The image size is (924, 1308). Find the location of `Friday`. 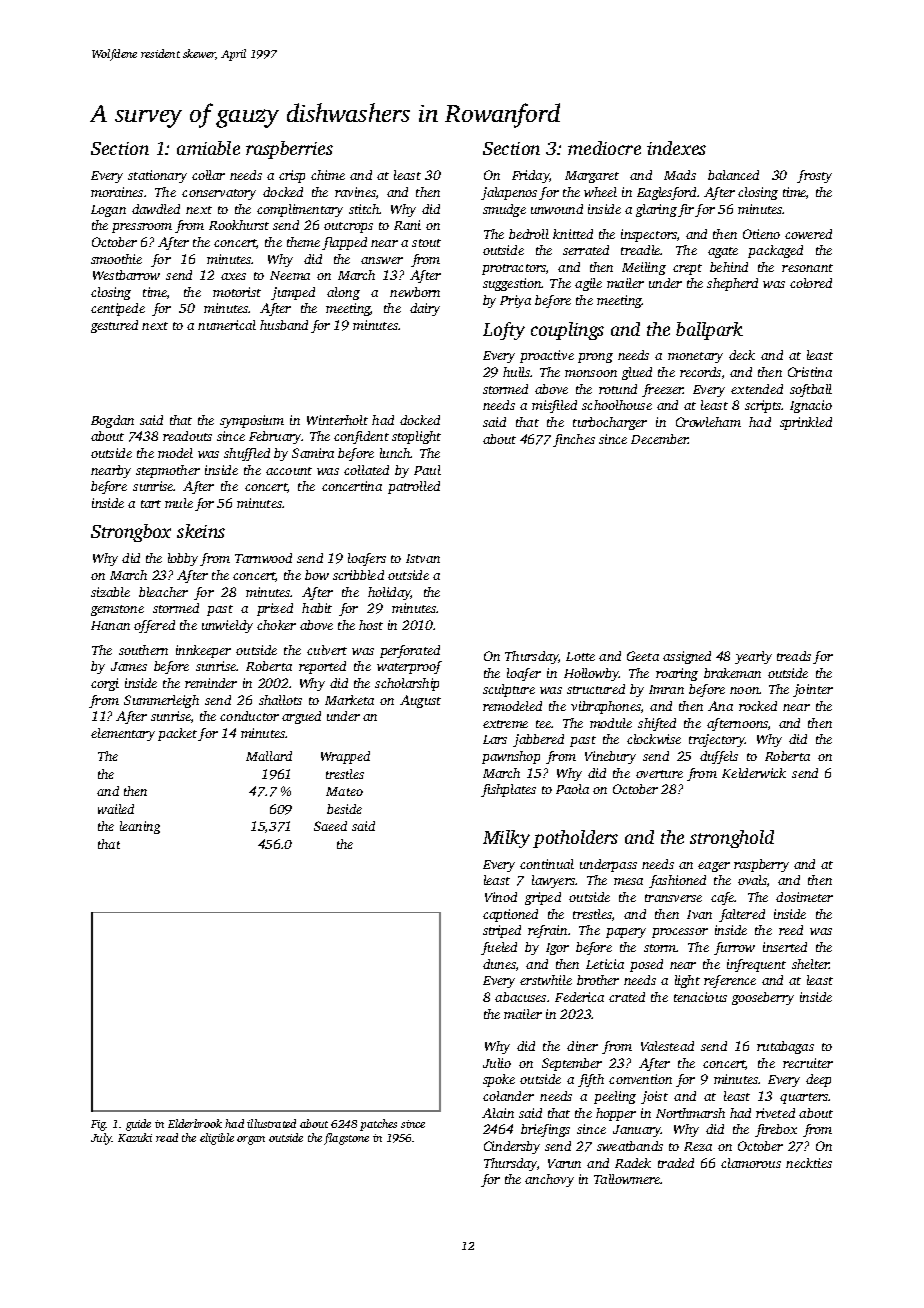

Friday is located at coordinates (531, 176).
